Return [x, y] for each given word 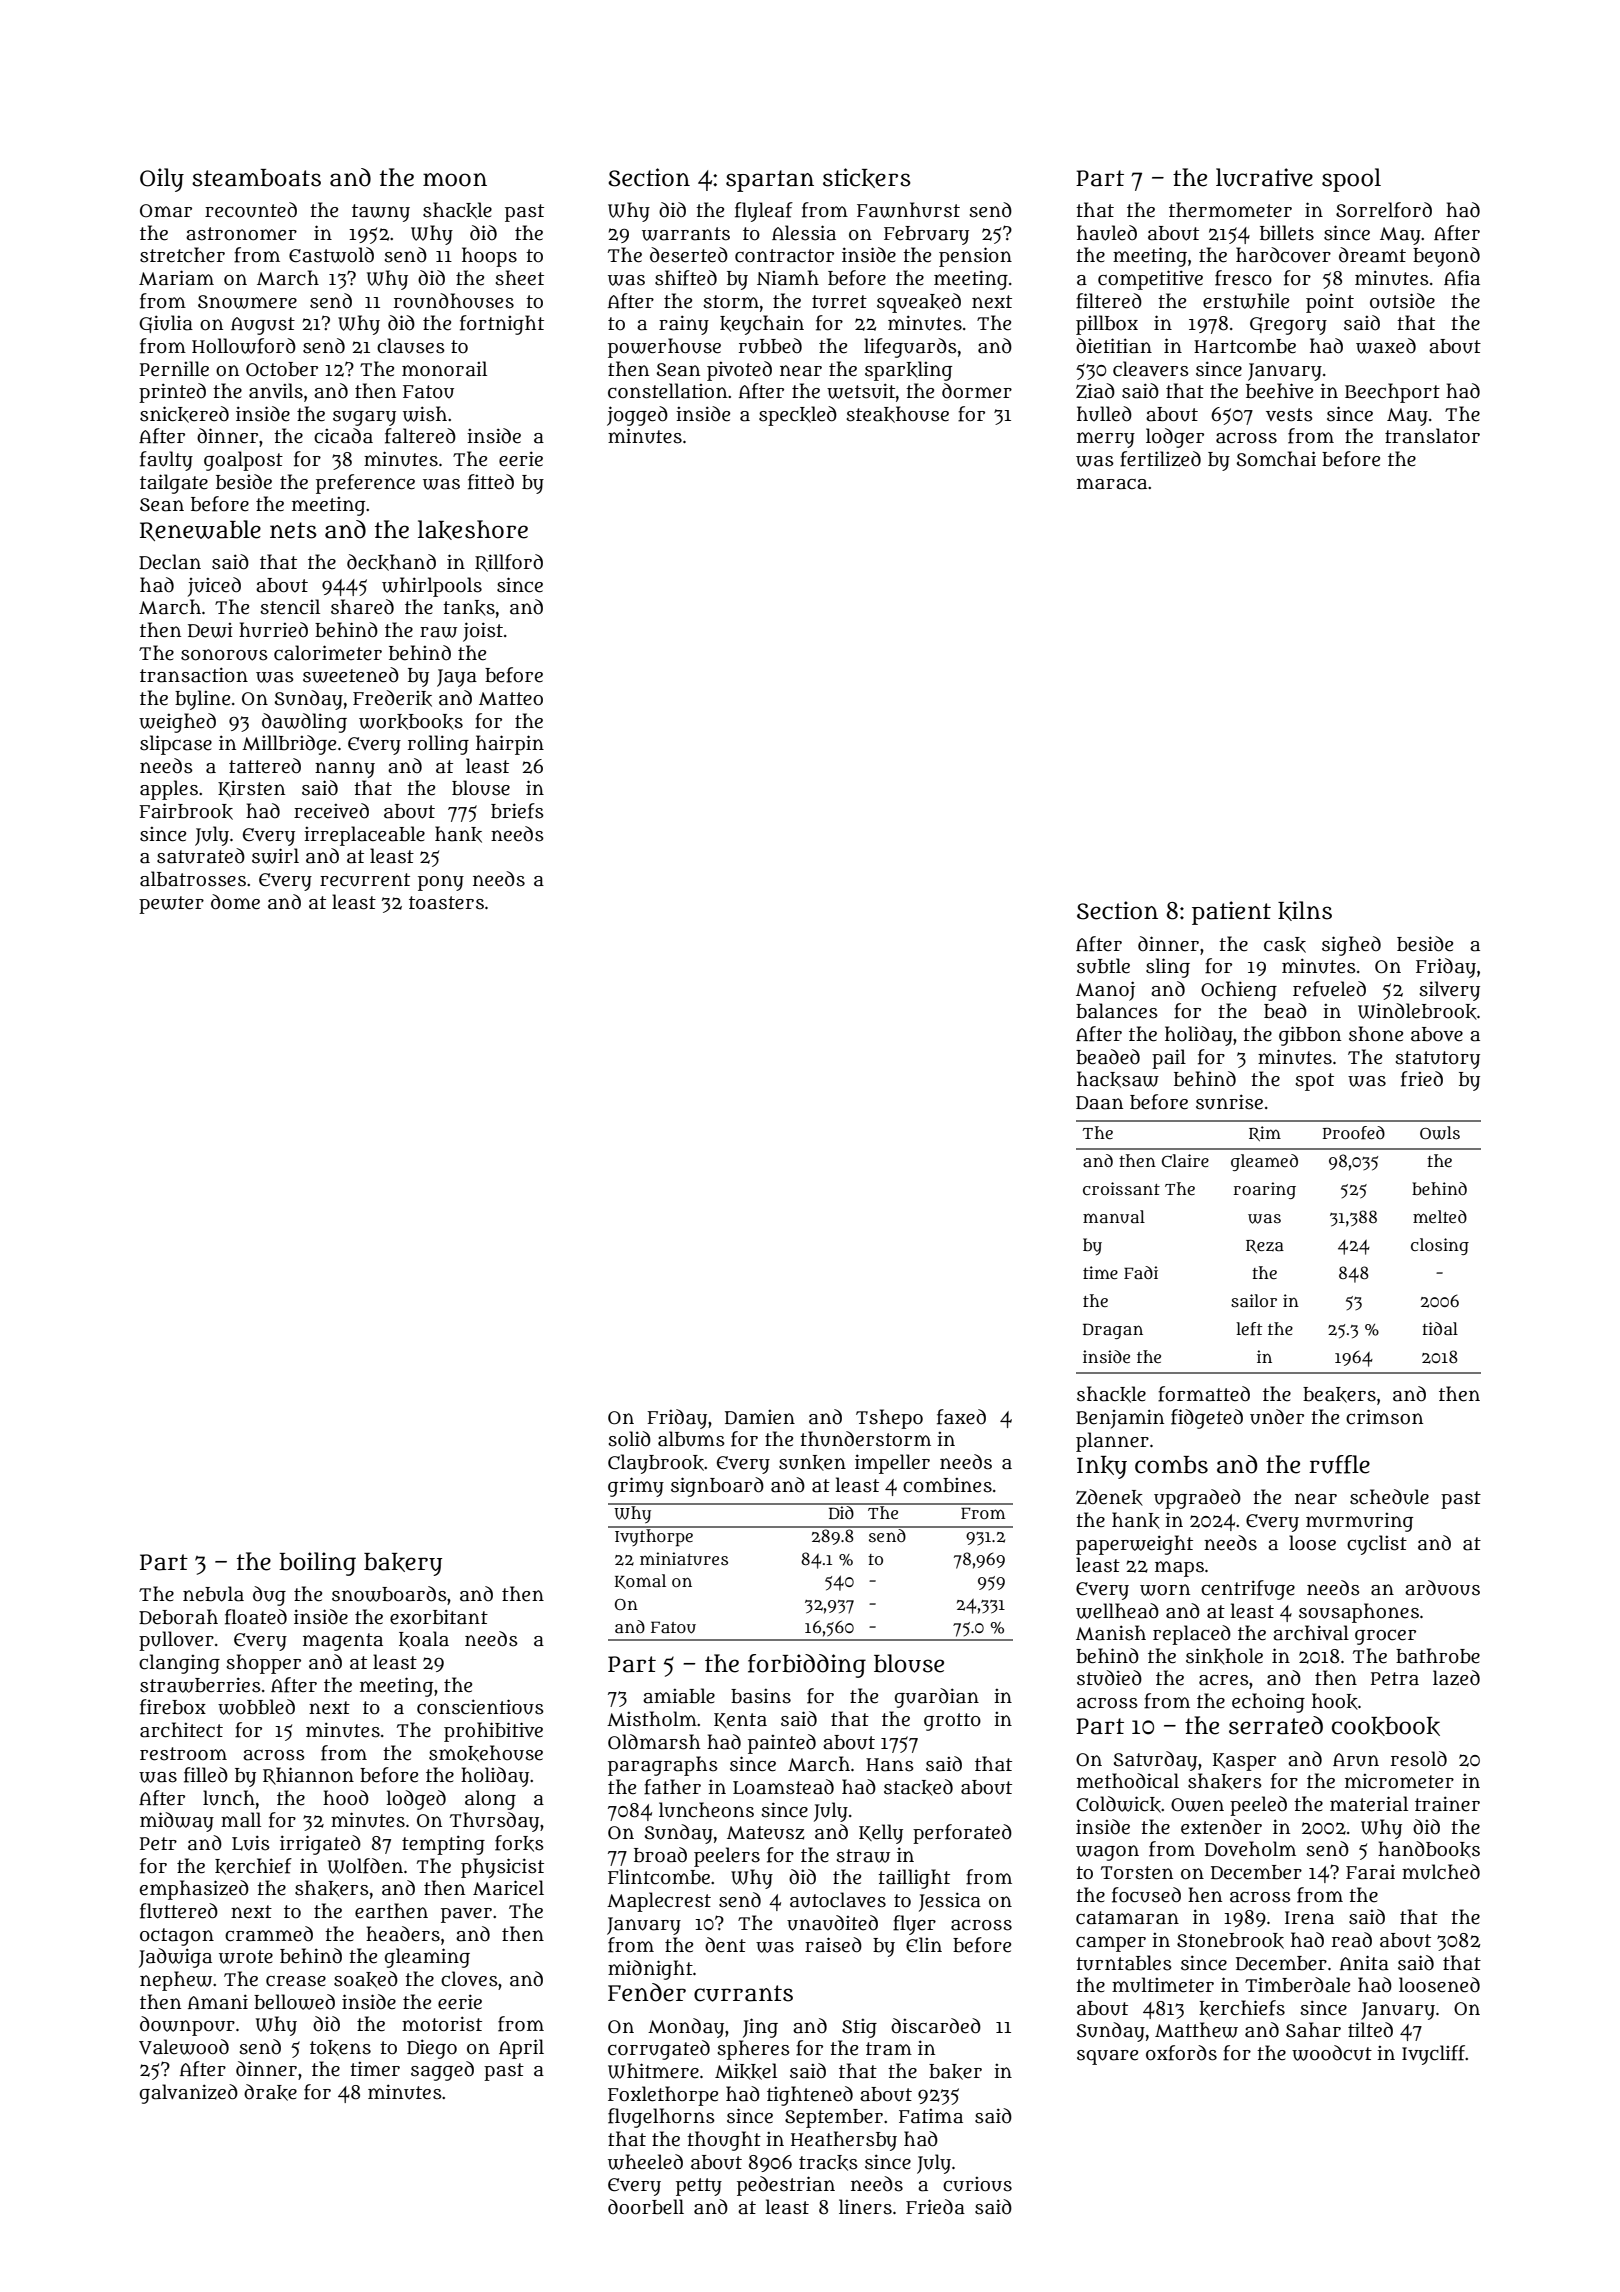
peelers [727, 1857]
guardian [937, 1698]
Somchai [1276, 459]
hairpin [510, 745]
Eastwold [331, 255]
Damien [760, 1417]
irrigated [320, 1845]
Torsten [1137, 1873]
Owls [1440, 1133]
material [1369, 1804]
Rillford [509, 563]
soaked [366, 1979]
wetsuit [861, 391]
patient [1231, 913]
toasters [446, 903]
